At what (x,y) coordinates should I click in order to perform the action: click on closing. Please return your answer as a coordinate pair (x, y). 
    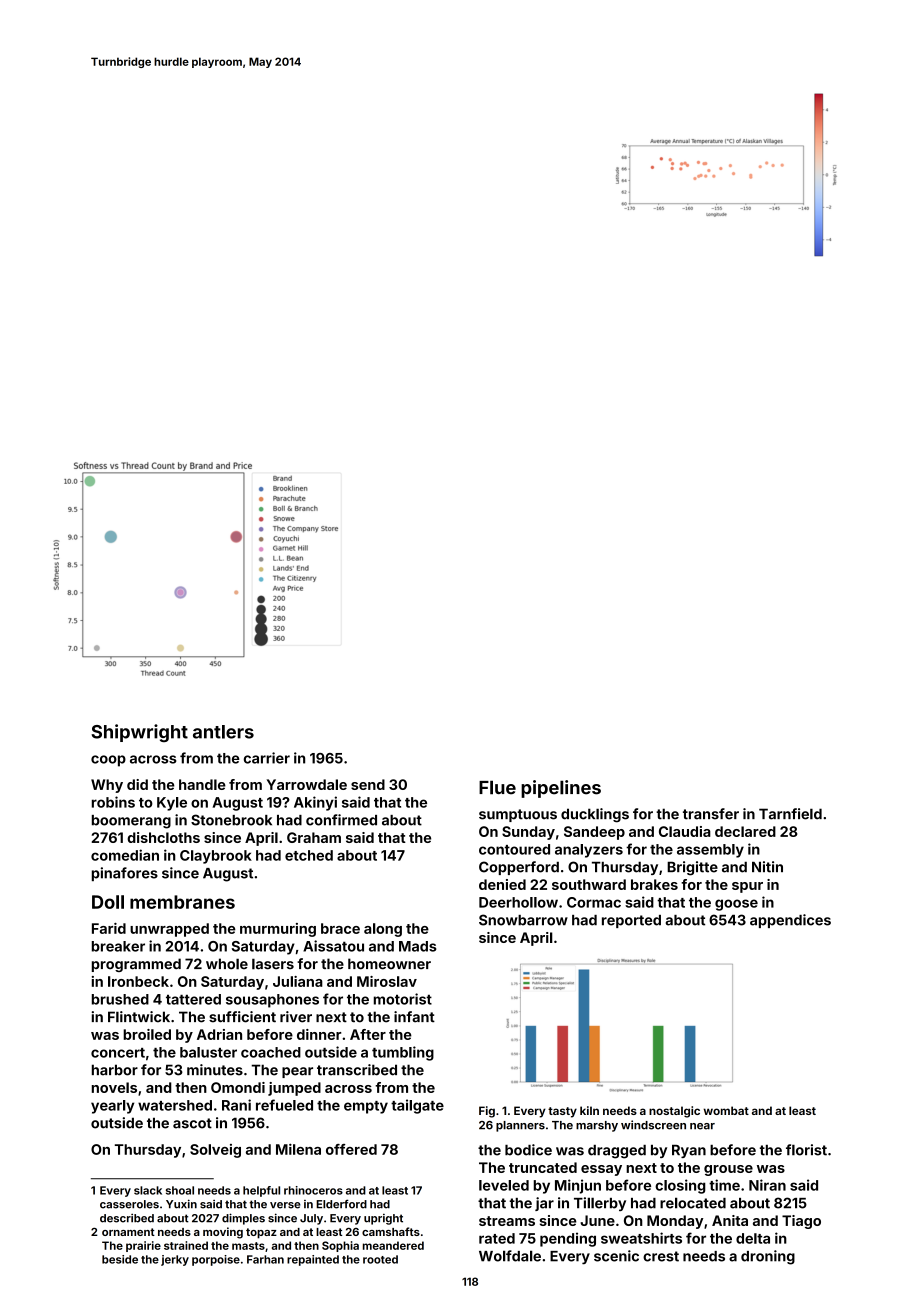
    Looking at the image, I should click on (680, 1186).
